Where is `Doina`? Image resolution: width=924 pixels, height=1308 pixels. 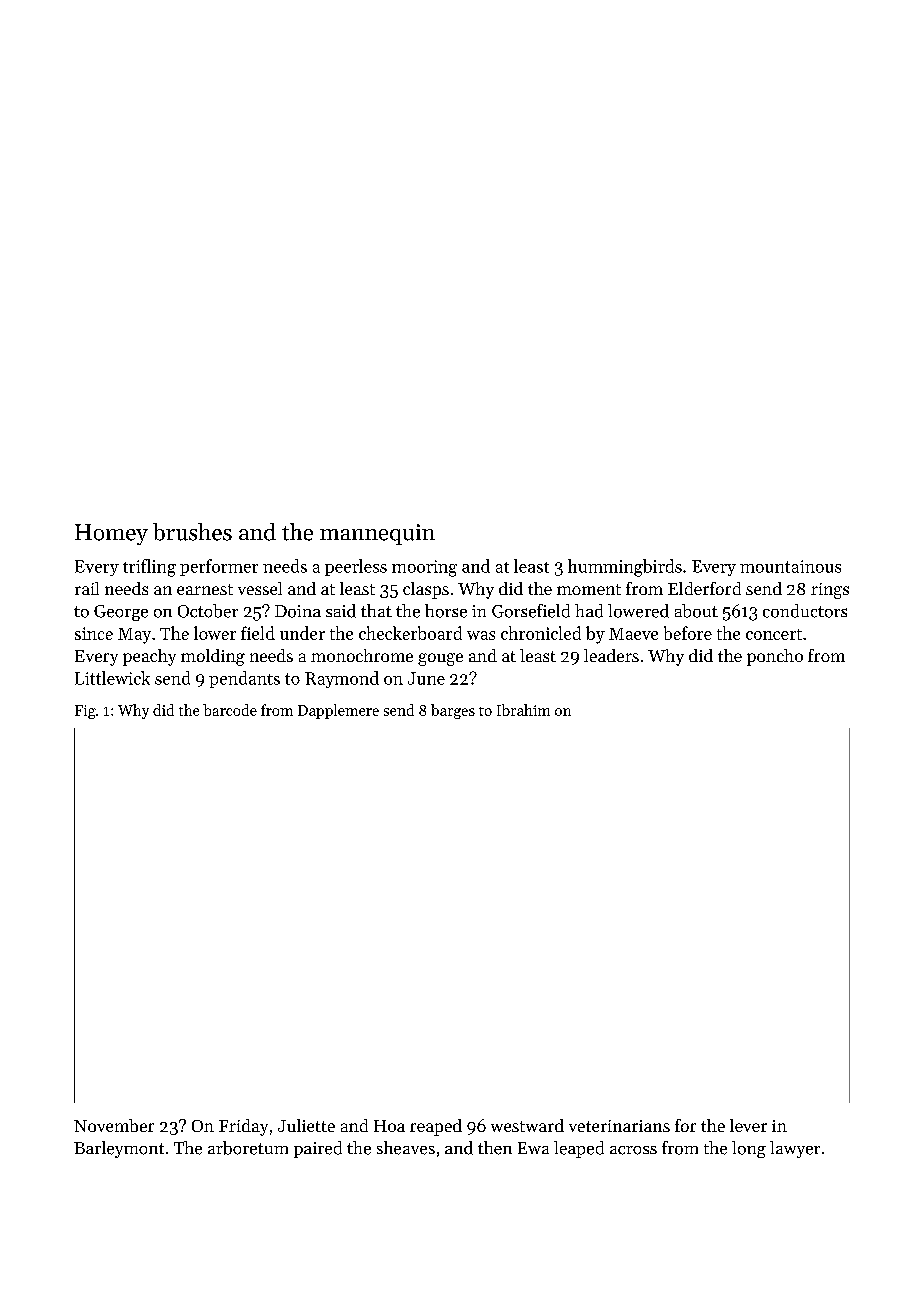
Doina is located at coordinates (298, 611).
